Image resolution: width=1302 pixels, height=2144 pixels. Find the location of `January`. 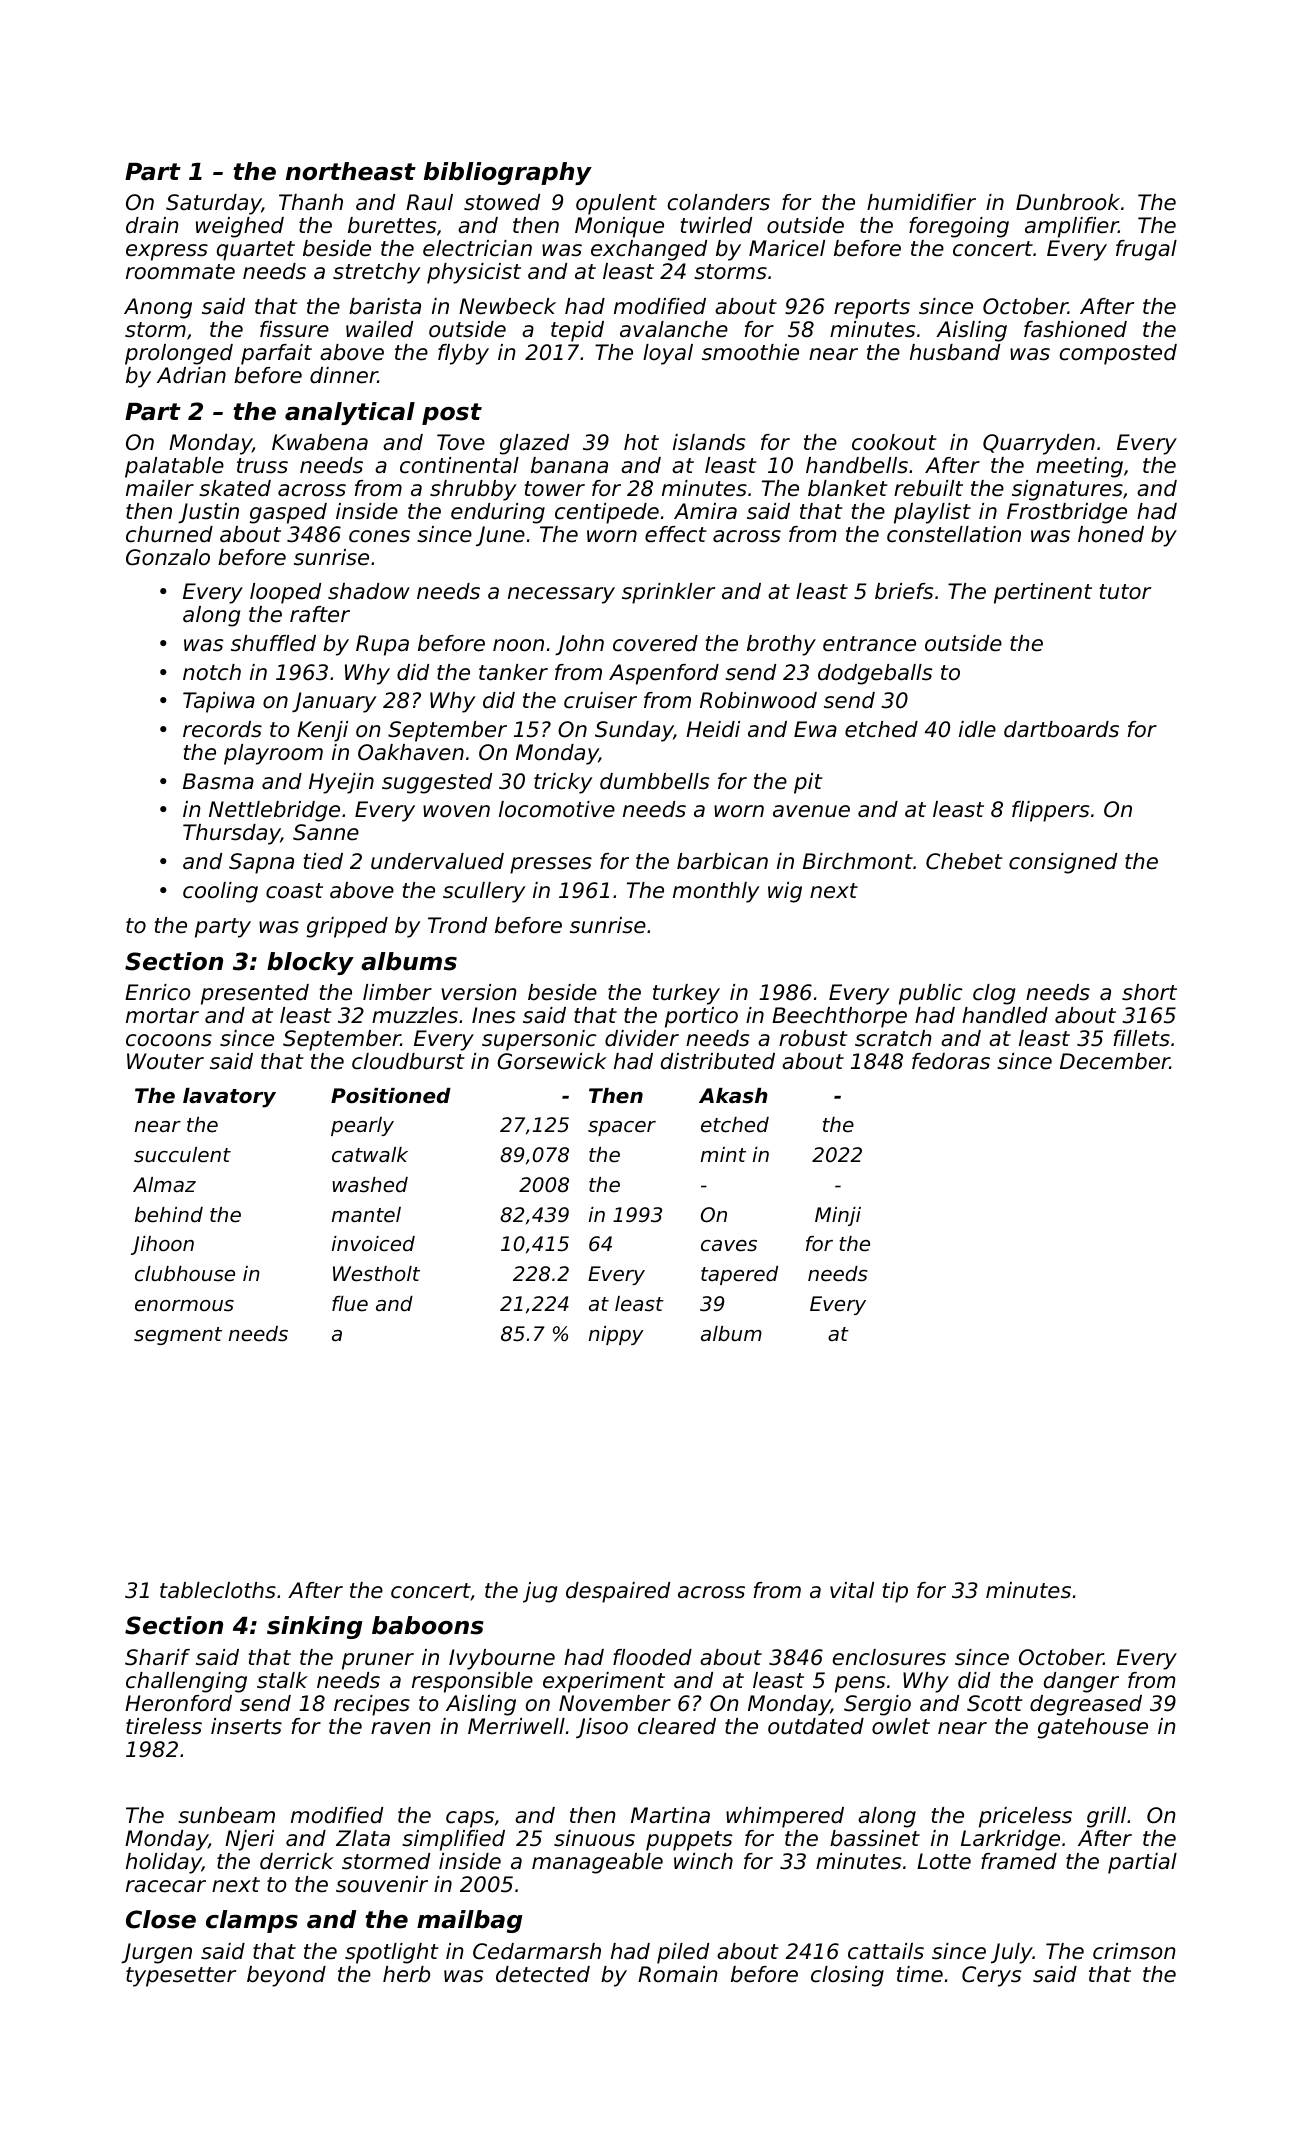

January is located at coordinates (334, 702).
